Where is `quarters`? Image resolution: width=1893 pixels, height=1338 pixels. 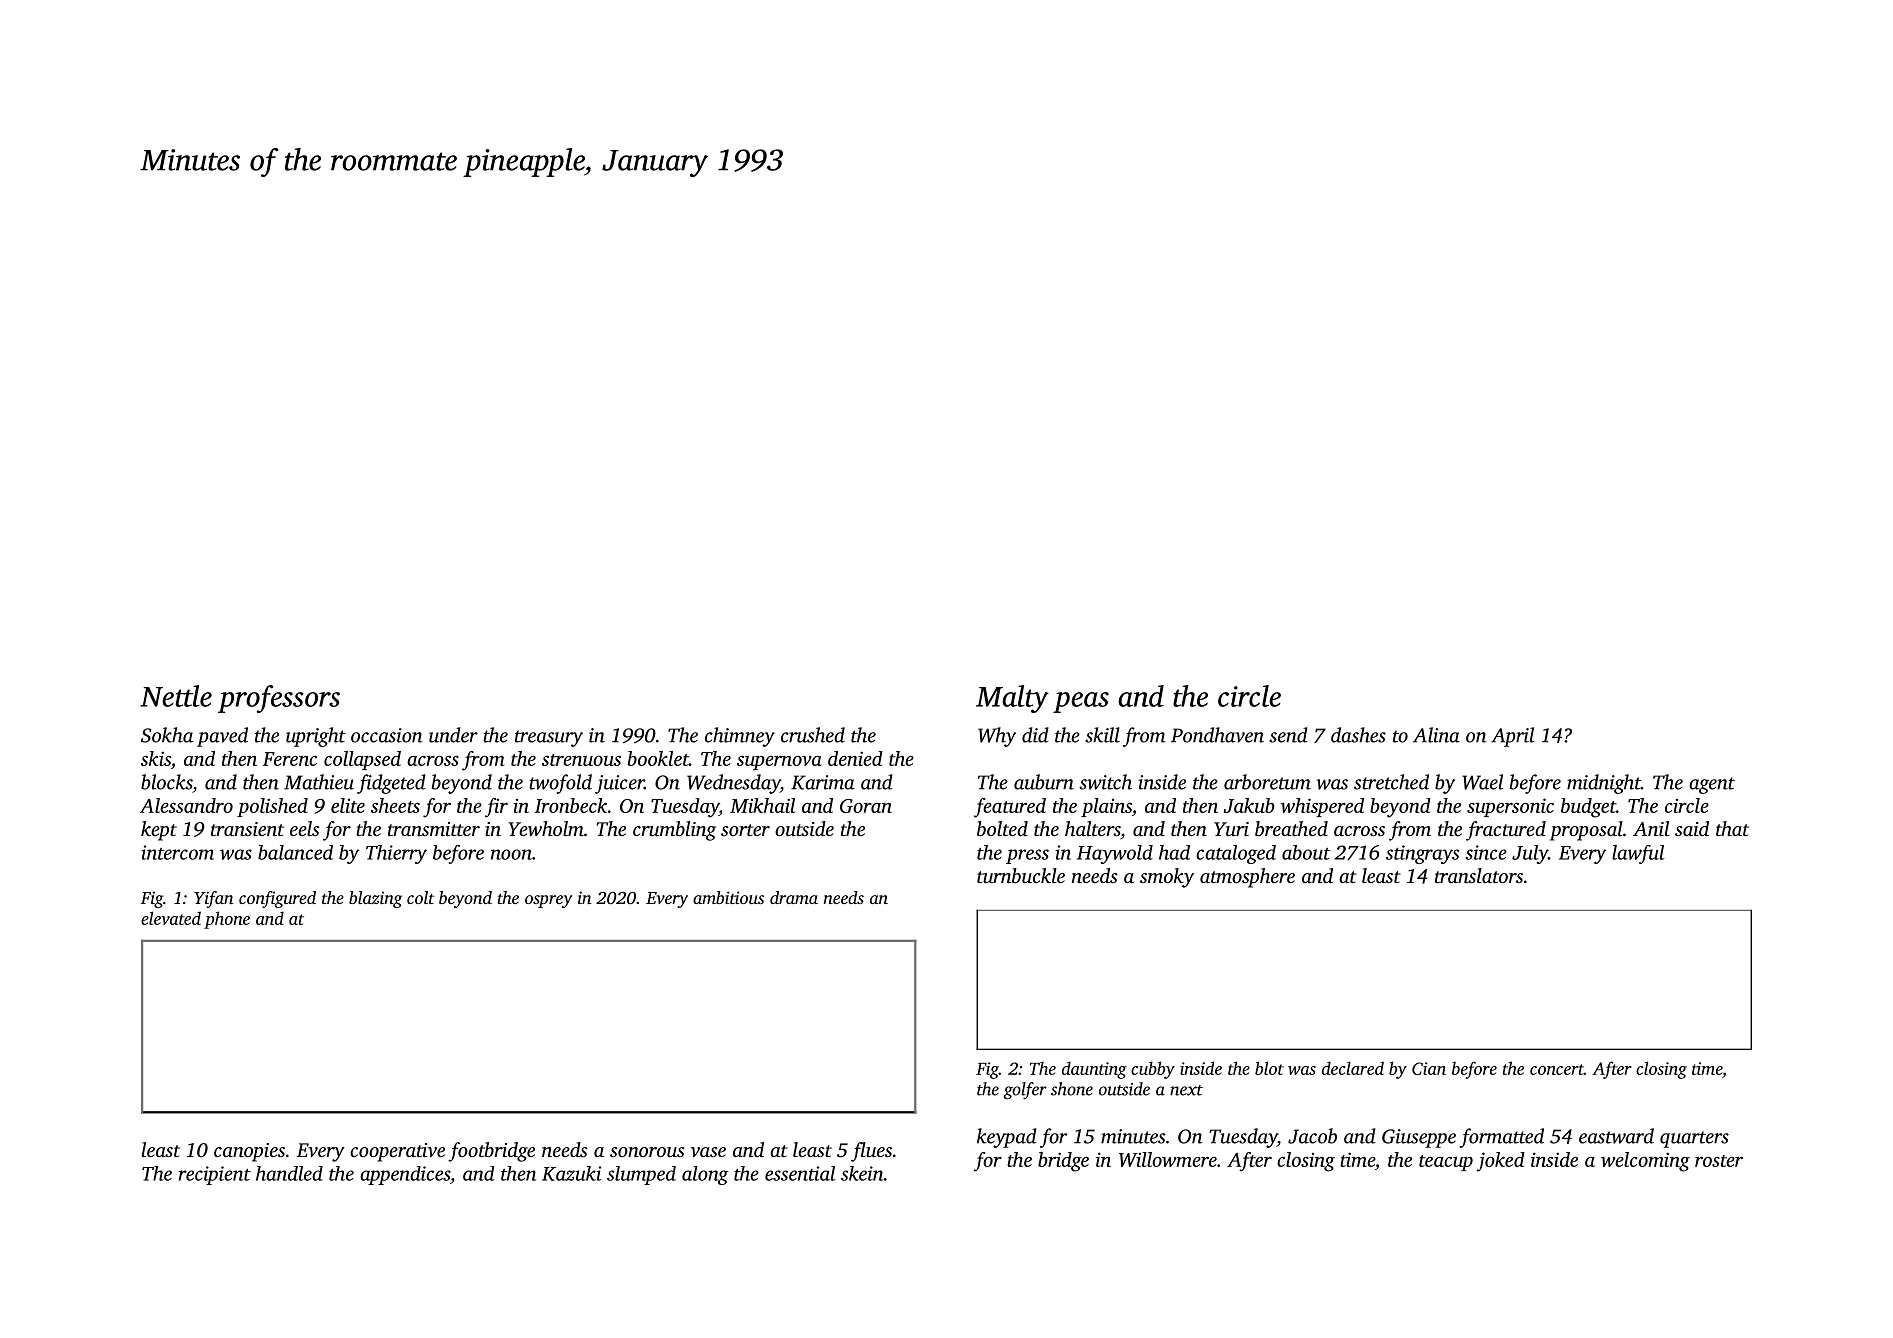
quarters is located at coordinates (1694, 1139).
